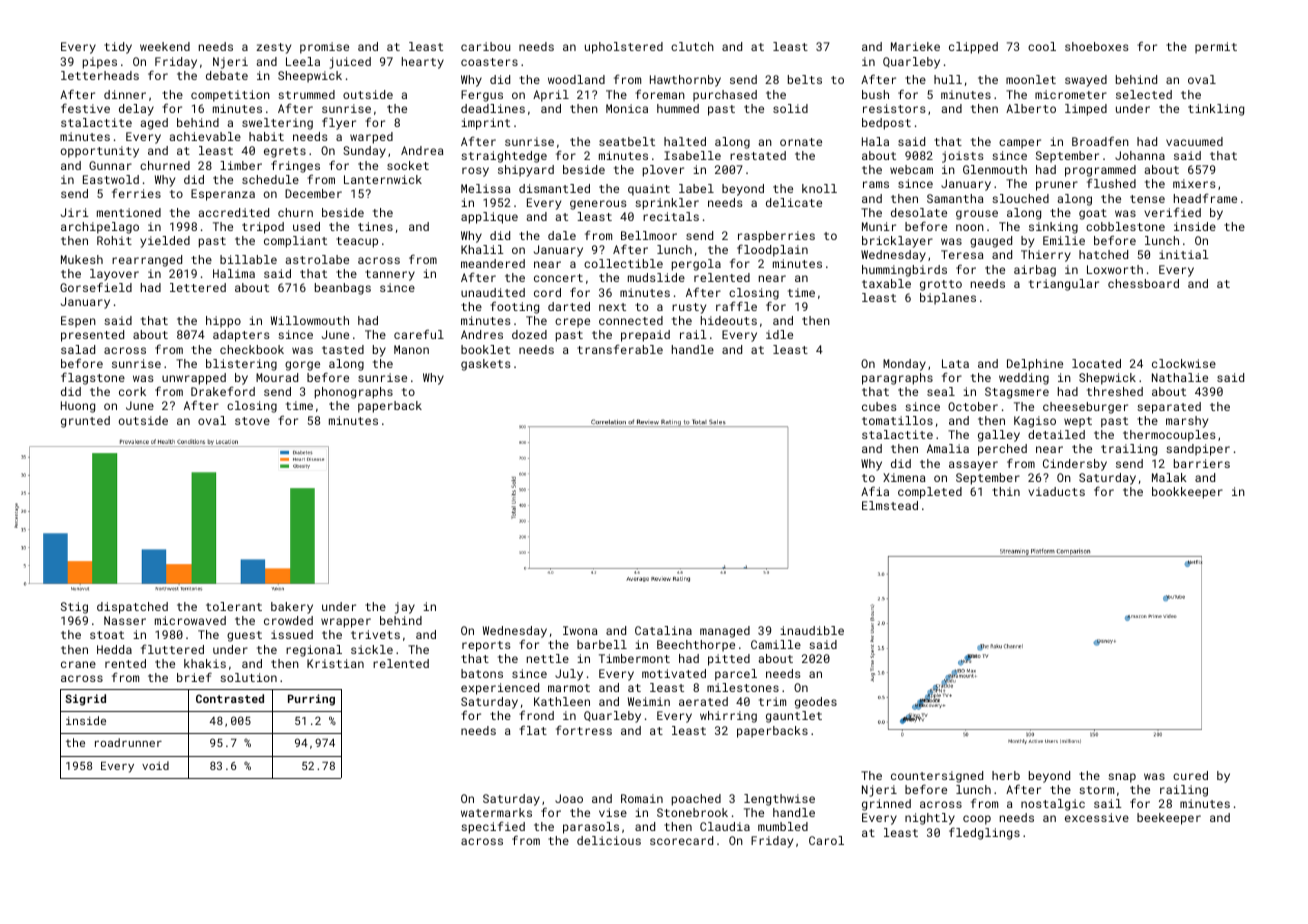 Image resolution: width=1308 pixels, height=924 pixels. Describe the element at coordinates (915, 46) in the screenshot. I see `Marieke` at that location.
